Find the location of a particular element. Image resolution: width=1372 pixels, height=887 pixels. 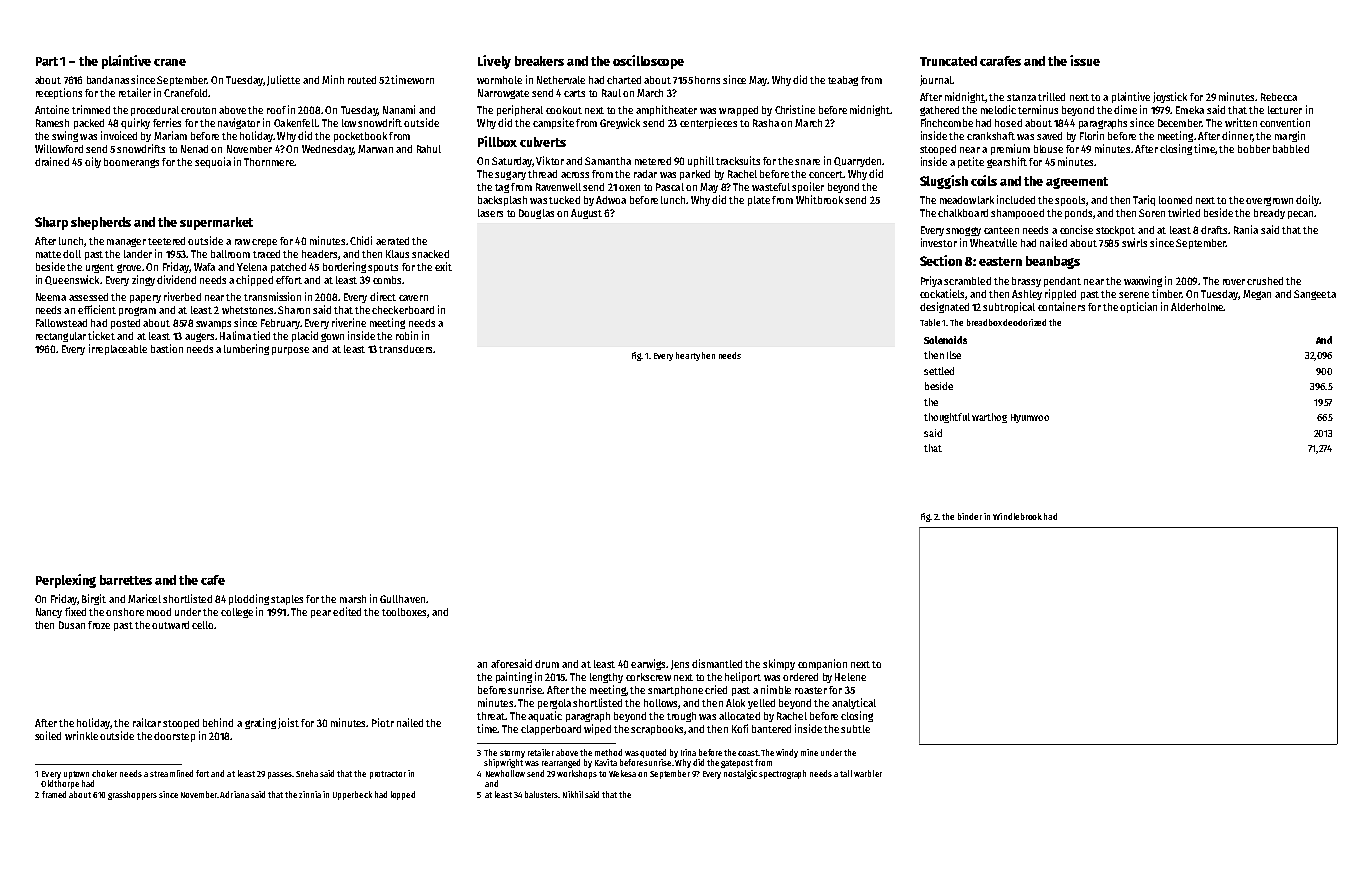

Windlebrook is located at coordinates (1017, 516).
